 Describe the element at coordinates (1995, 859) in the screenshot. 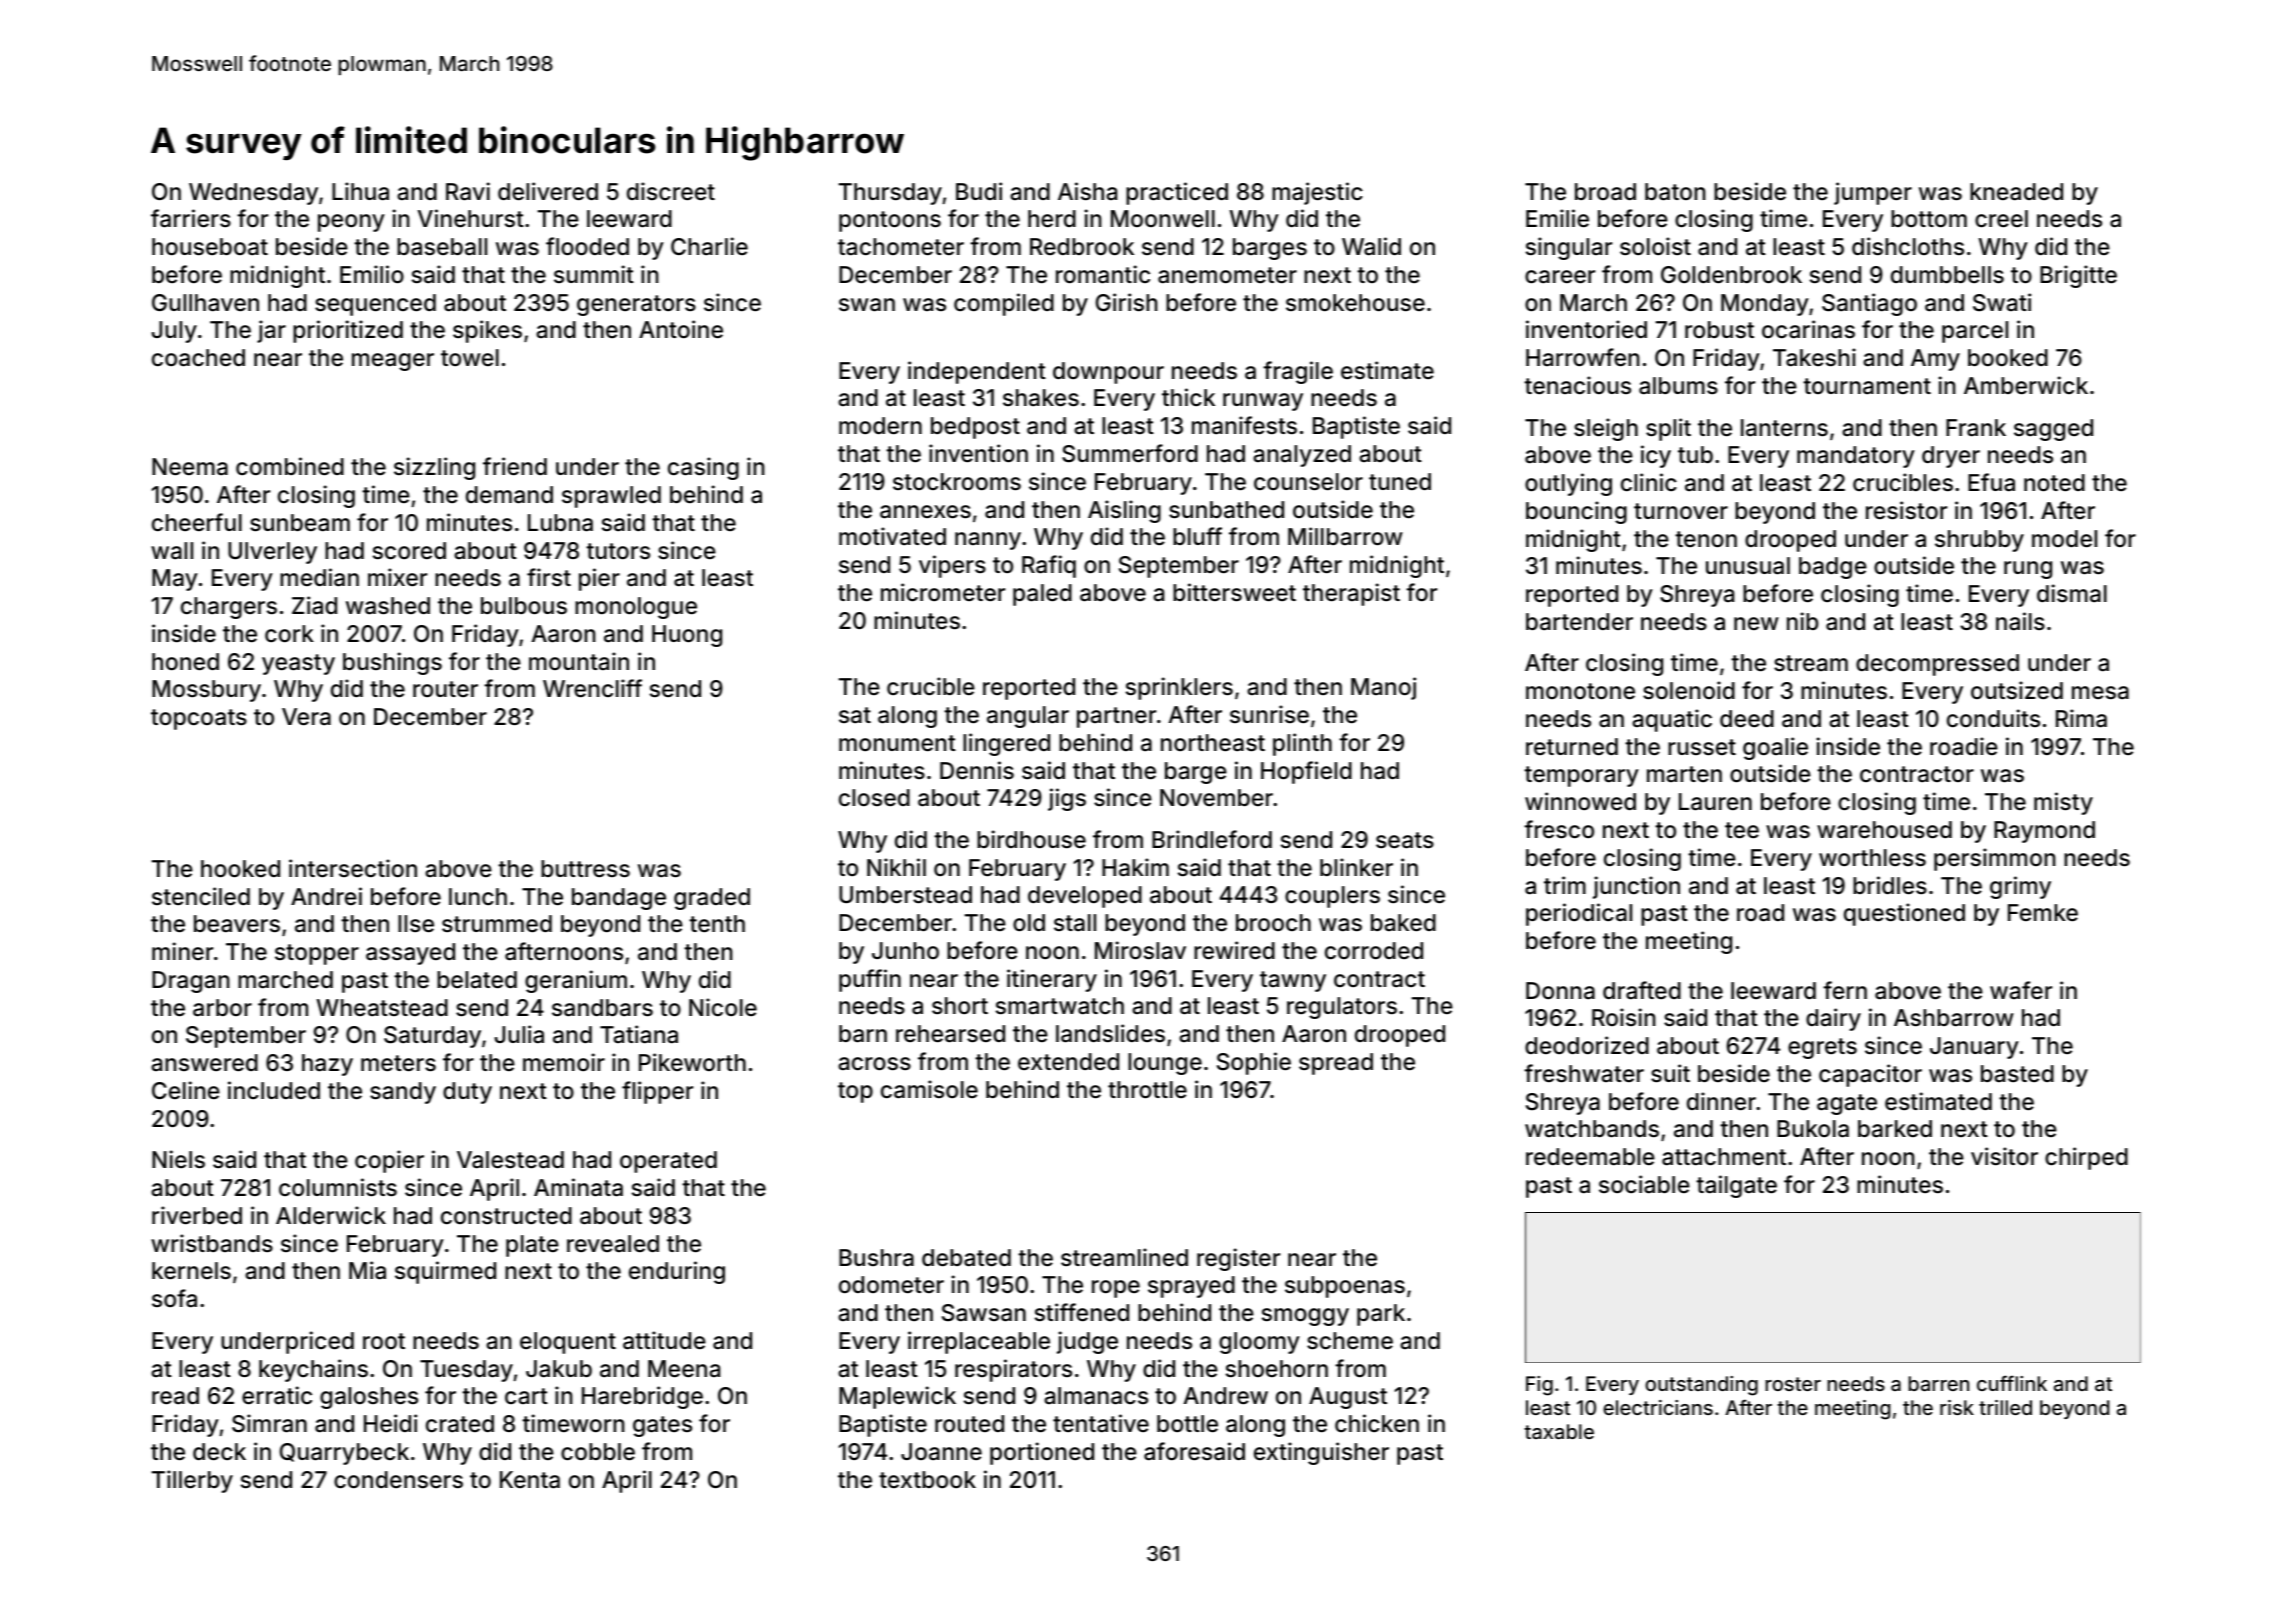

I see `persimmon` at that location.
